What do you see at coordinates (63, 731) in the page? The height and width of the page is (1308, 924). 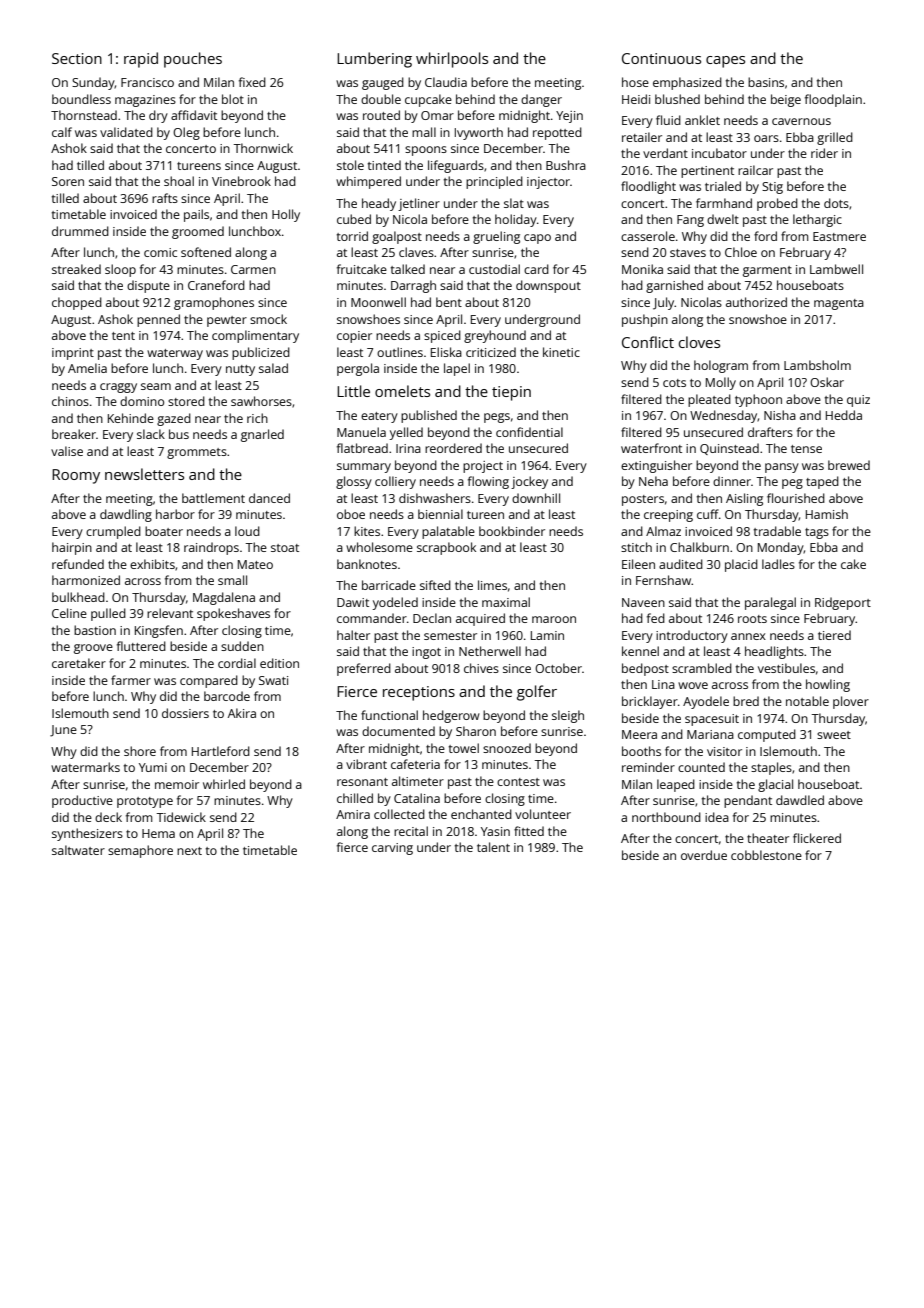 I see `June` at bounding box center [63, 731].
